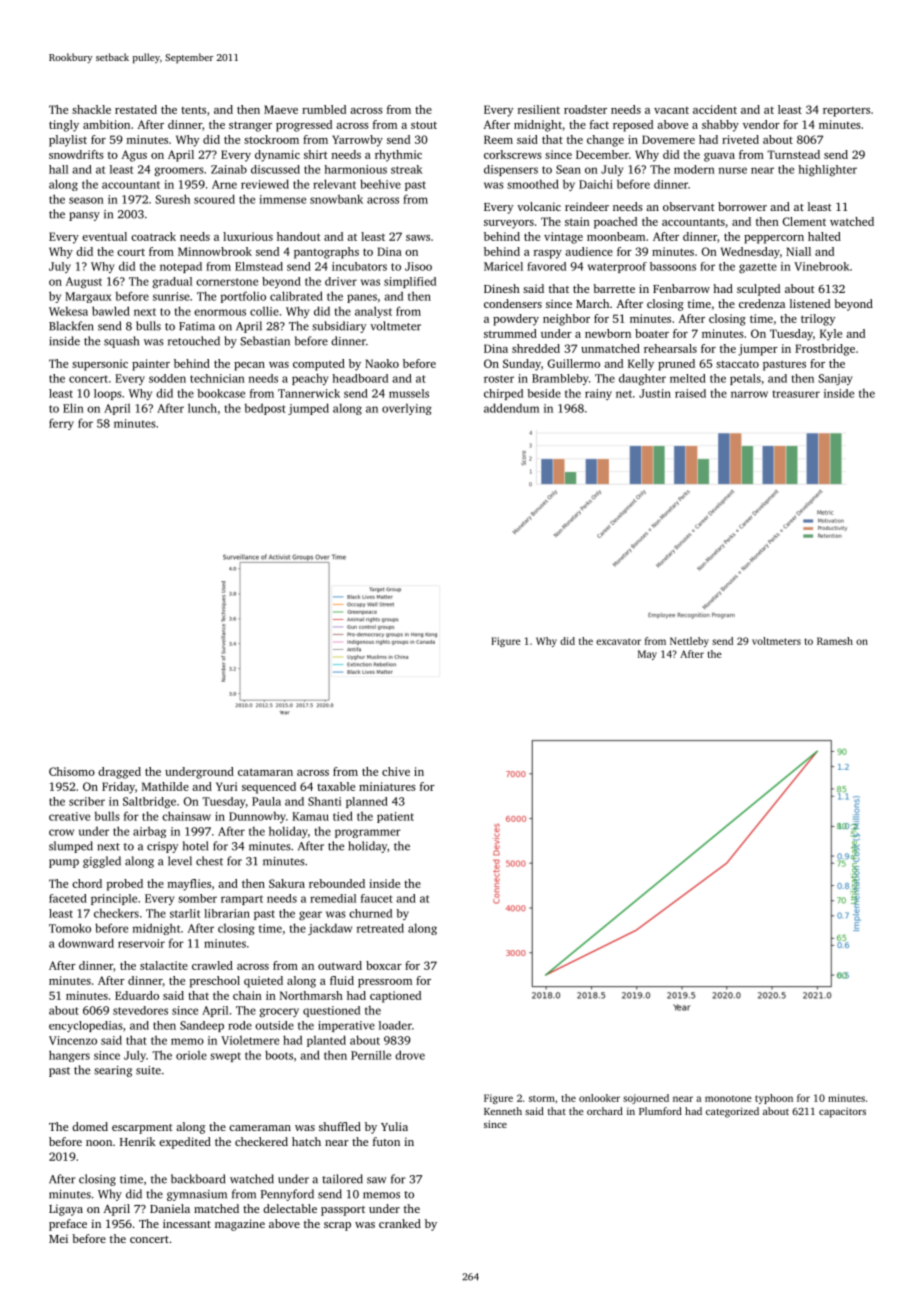 The width and height of the page is (924, 1308). Describe the element at coordinates (281, 109) in the page. I see `Maeve` at that location.
